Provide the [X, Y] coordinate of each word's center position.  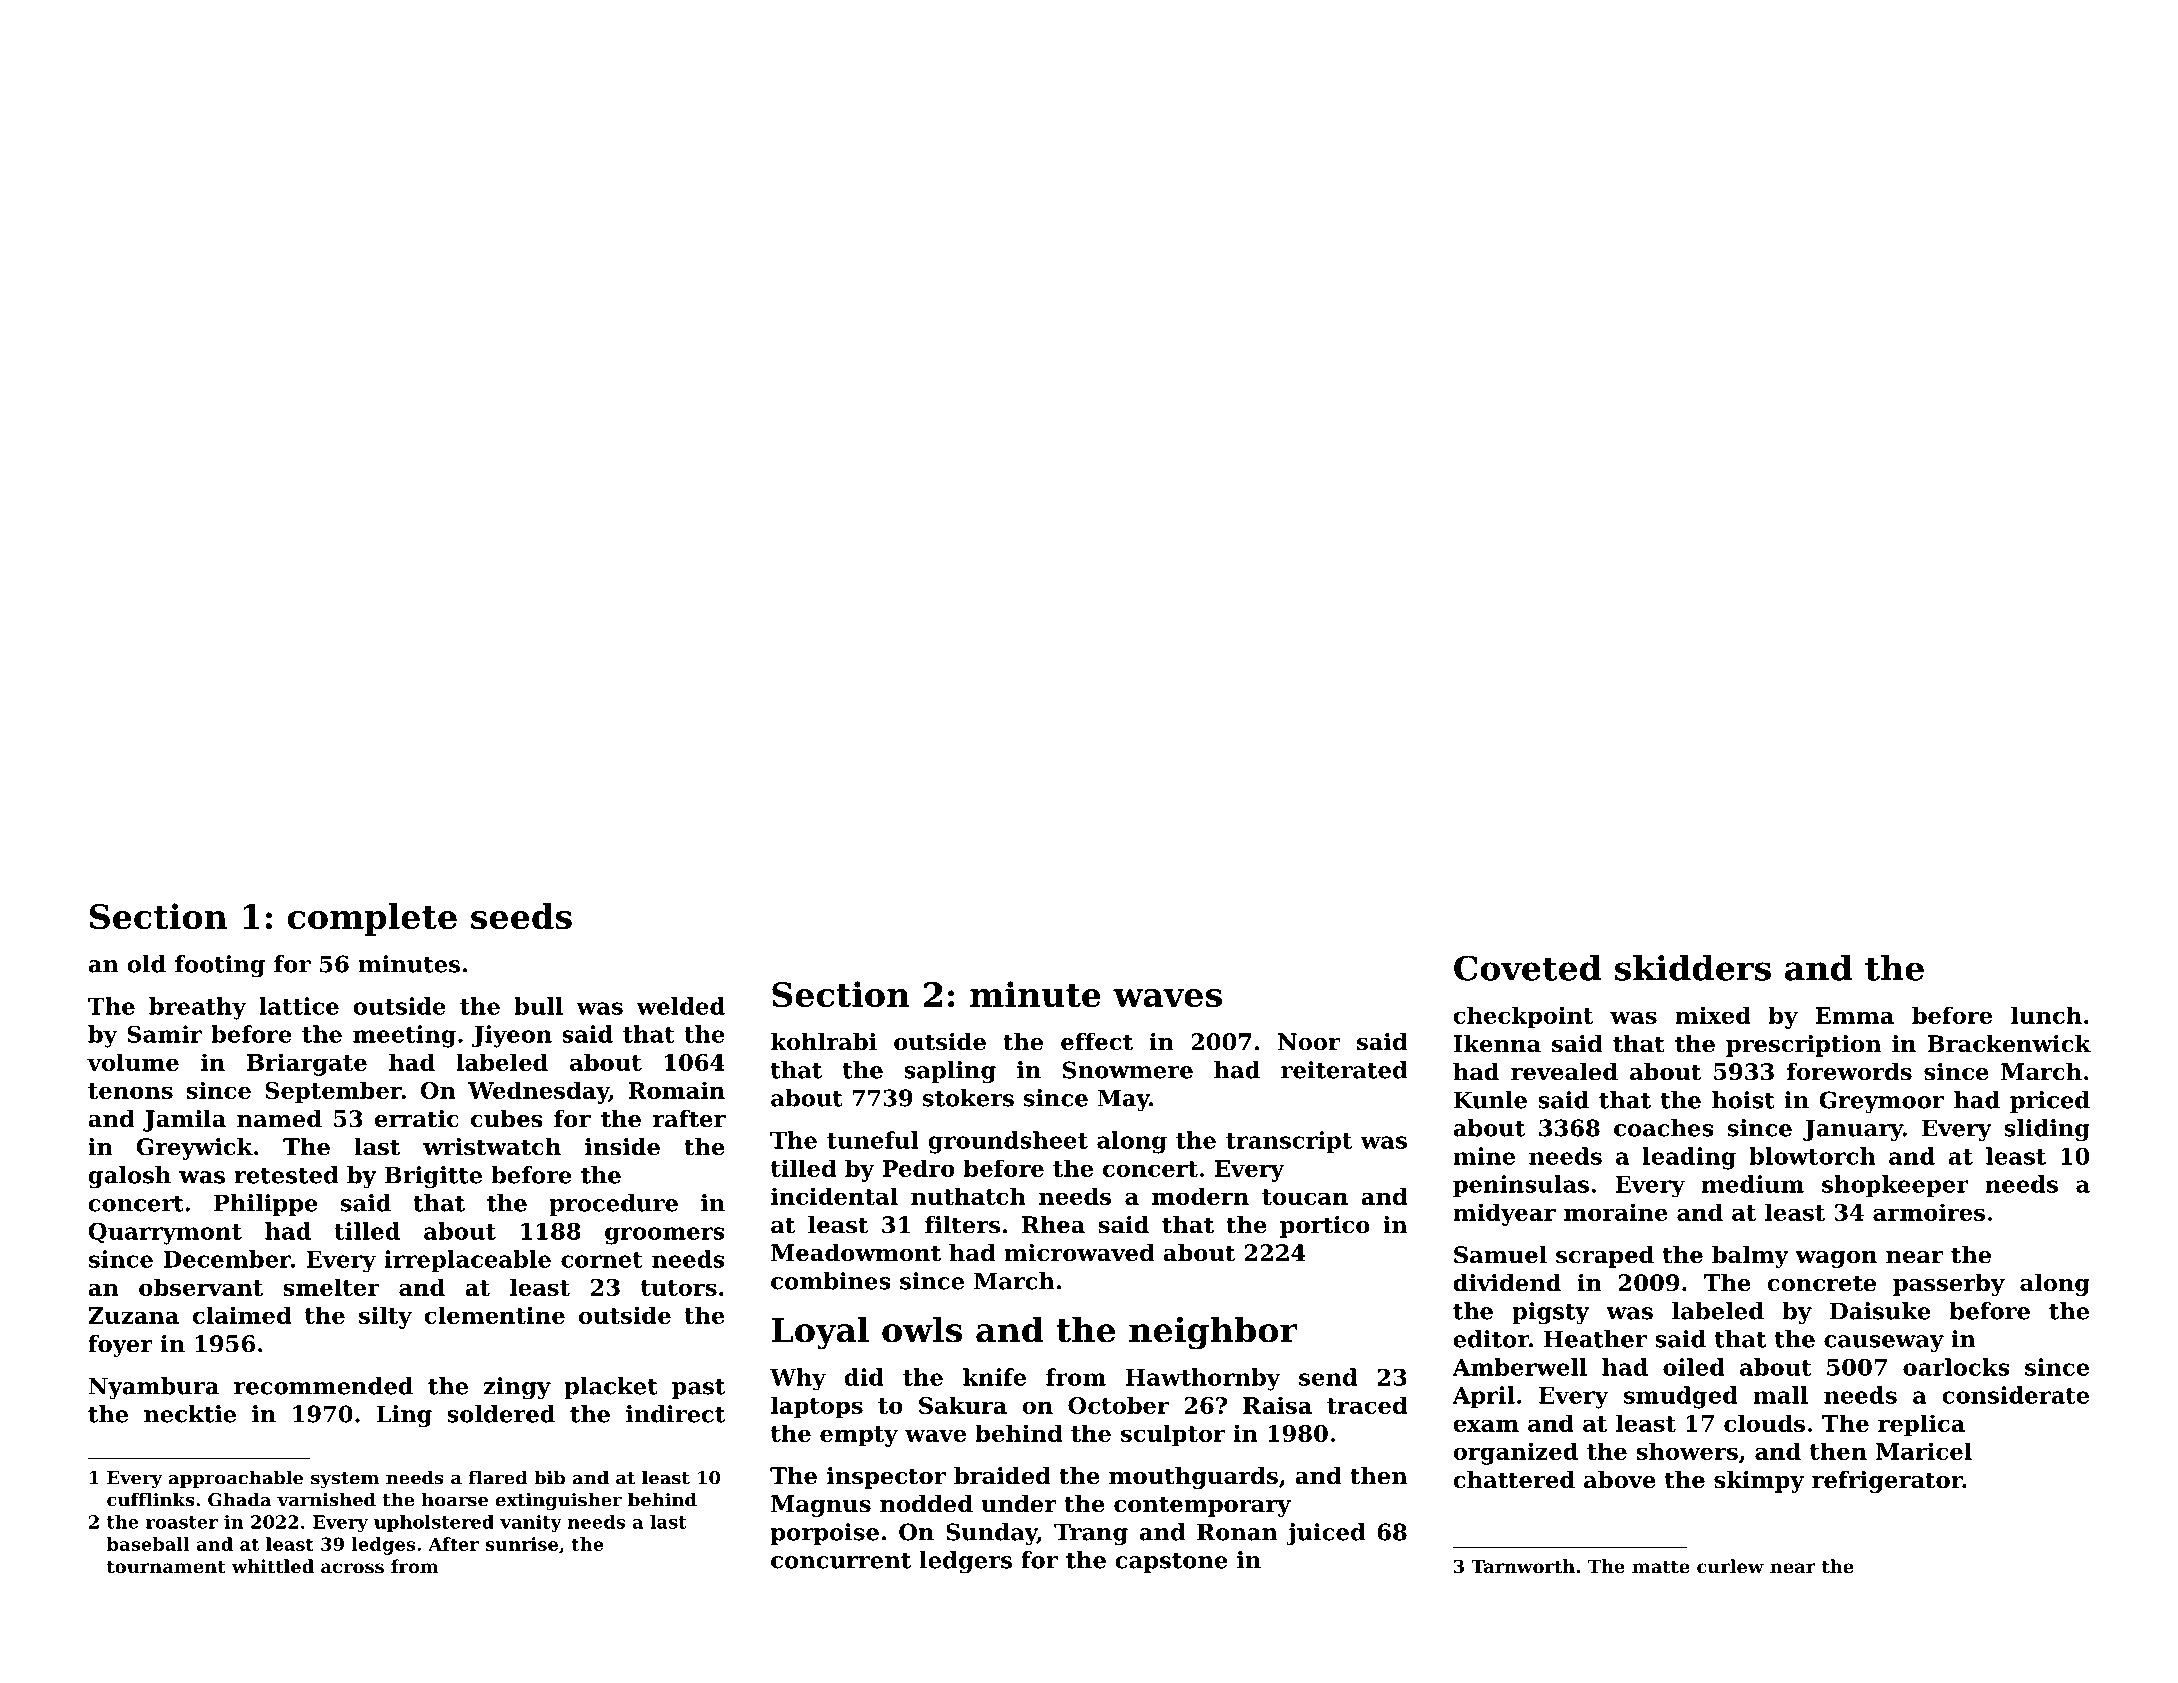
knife [994, 1377]
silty [385, 1317]
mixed [1713, 1015]
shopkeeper [1895, 1186]
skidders [1693, 968]
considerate [2015, 1395]
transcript [1289, 1142]
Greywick [194, 1149]
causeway [1884, 1344]
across [352, 1568]
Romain [677, 1090]
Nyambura [154, 1388]
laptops [817, 1407]
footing [220, 966]
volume [133, 1062]
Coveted [1527, 968]
